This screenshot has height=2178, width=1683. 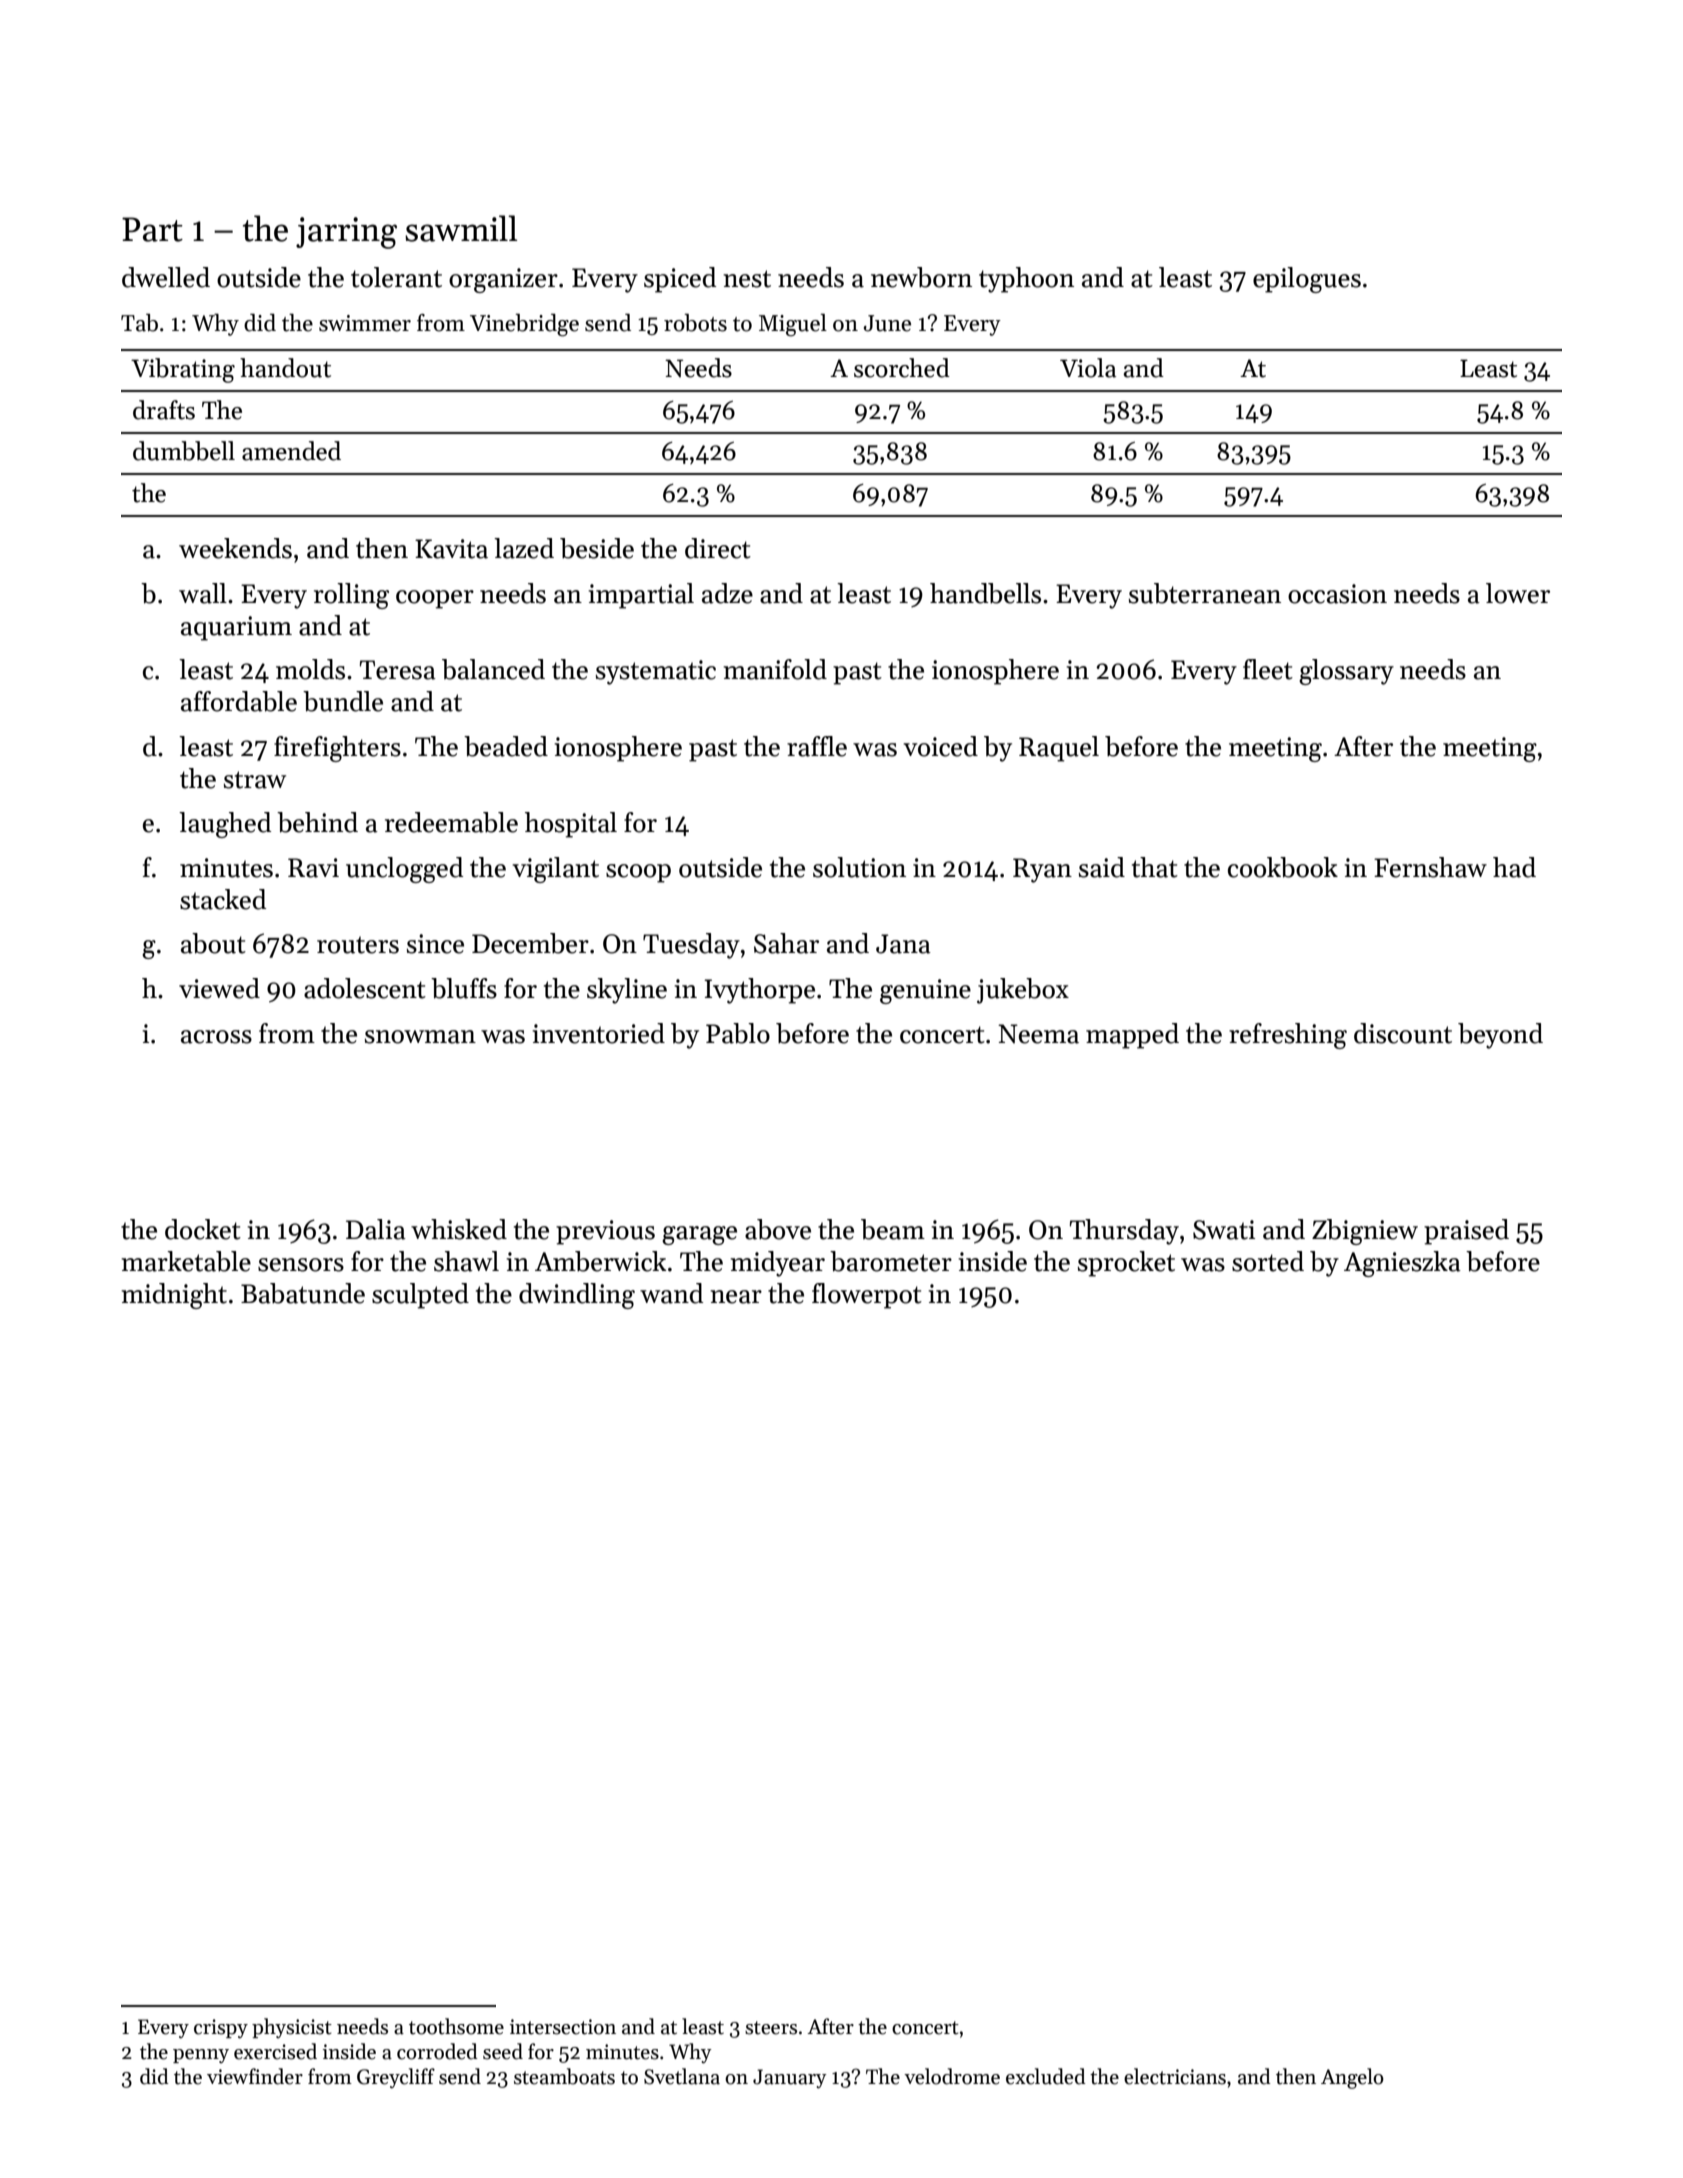 I want to click on velodrome, so click(x=952, y=2076).
